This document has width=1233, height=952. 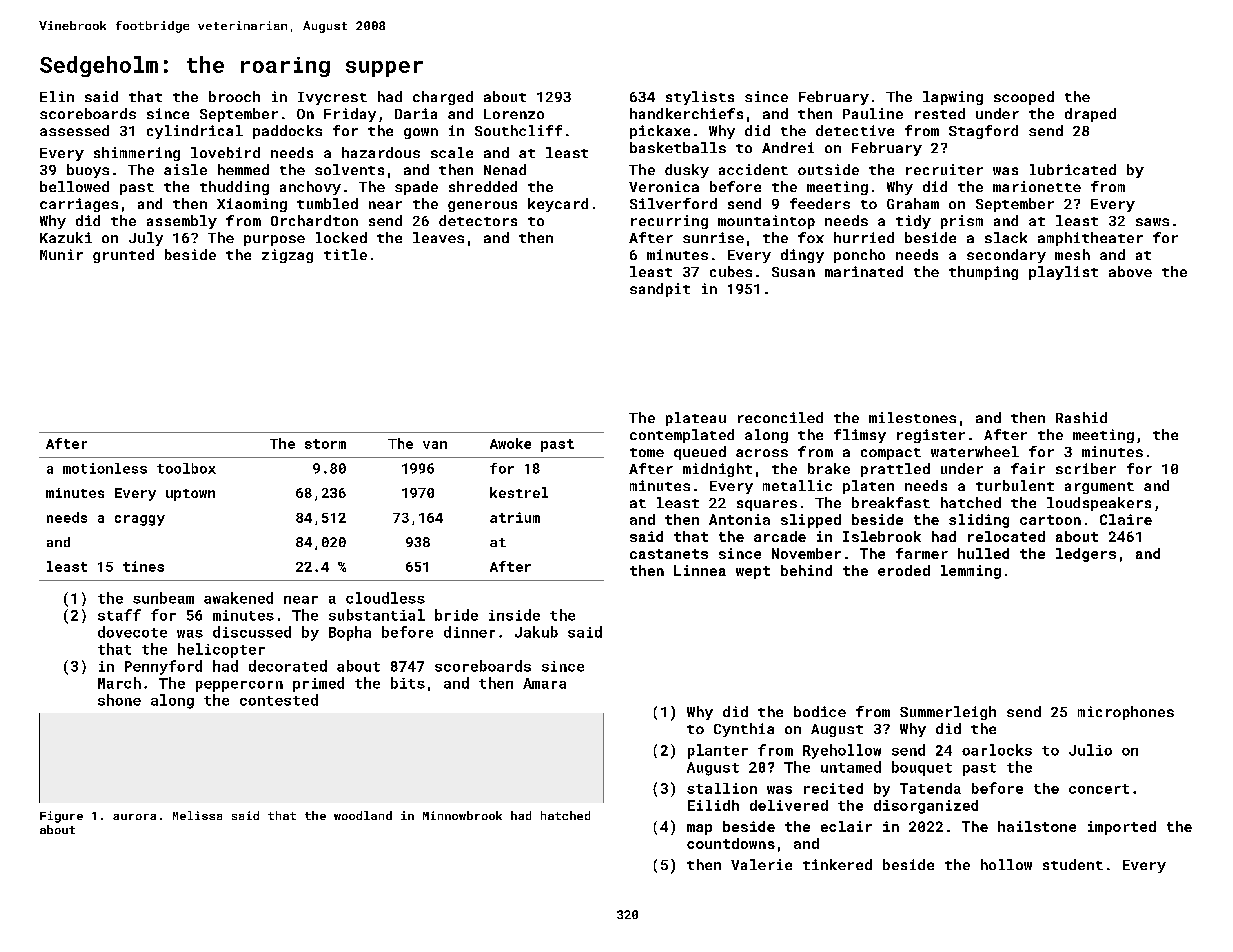 I want to click on Southcliff, so click(x=518, y=130).
